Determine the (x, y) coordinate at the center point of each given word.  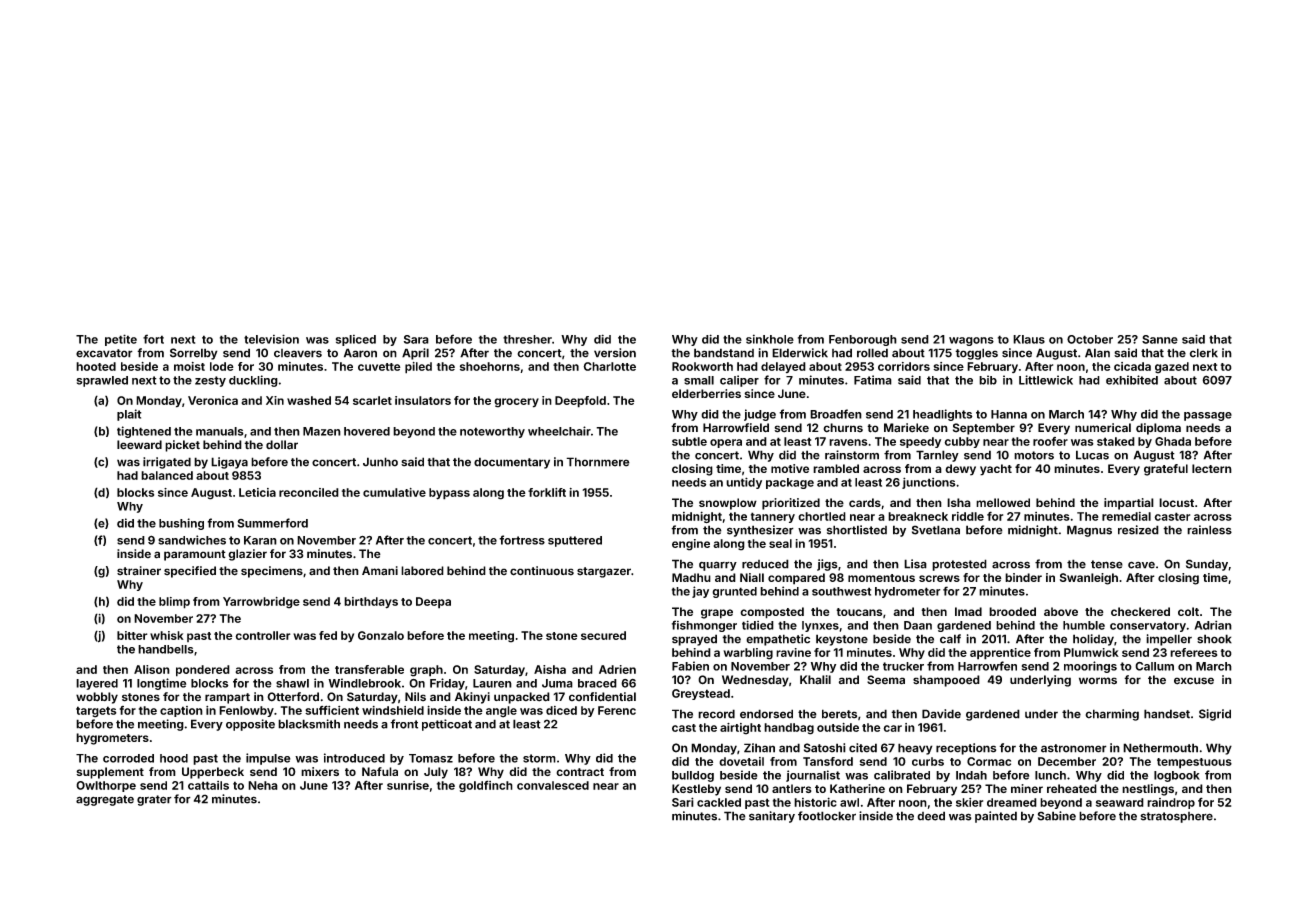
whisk (167, 635)
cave (1141, 565)
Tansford (828, 761)
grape (717, 614)
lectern (1212, 468)
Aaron (360, 353)
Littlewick (1046, 380)
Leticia (257, 492)
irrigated (167, 463)
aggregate (105, 800)
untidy (744, 483)
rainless (1209, 530)
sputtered (575, 541)
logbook (1177, 776)
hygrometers (112, 739)
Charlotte (609, 366)
